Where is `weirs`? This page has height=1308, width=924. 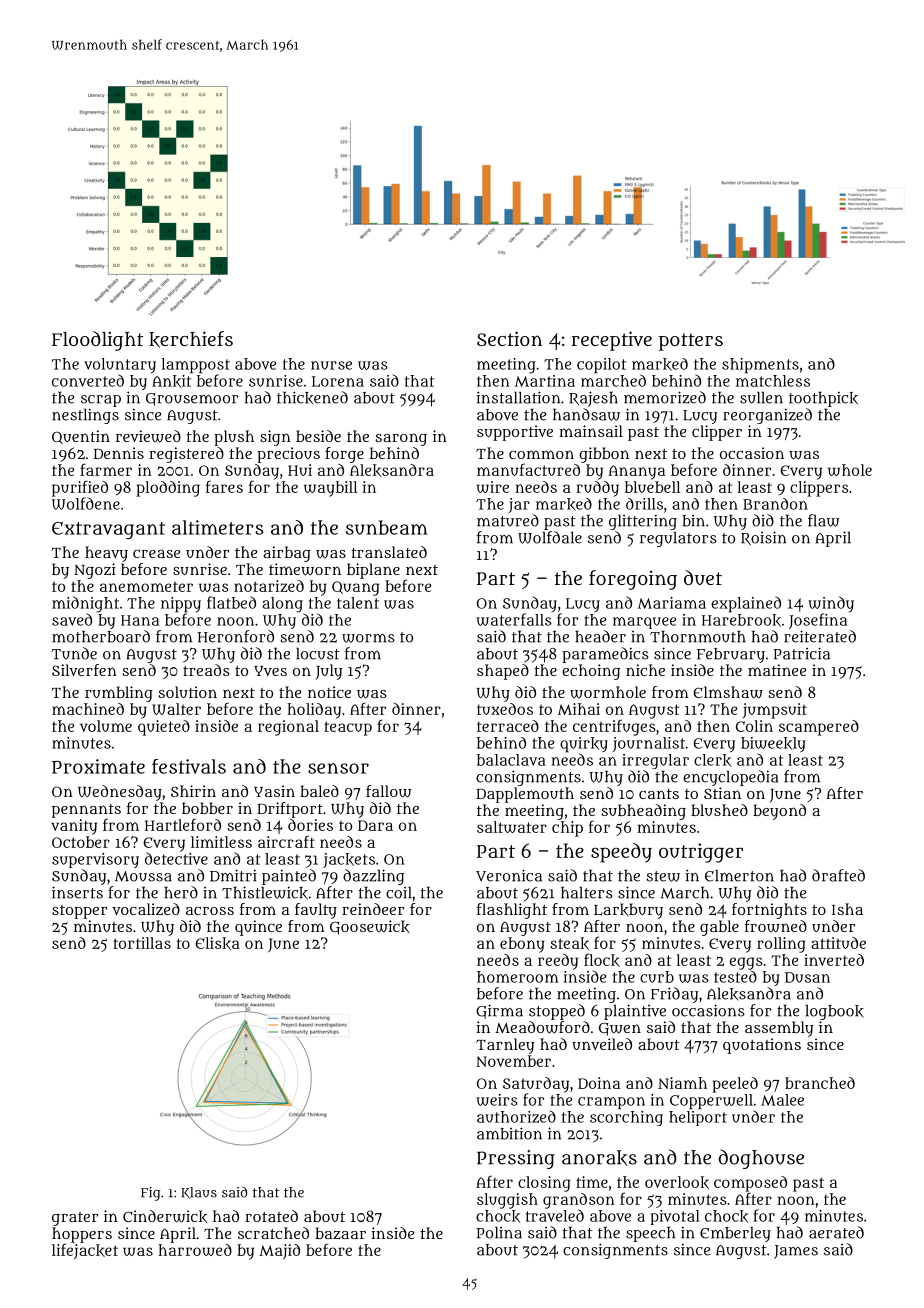 weirs is located at coordinates (497, 1100).
